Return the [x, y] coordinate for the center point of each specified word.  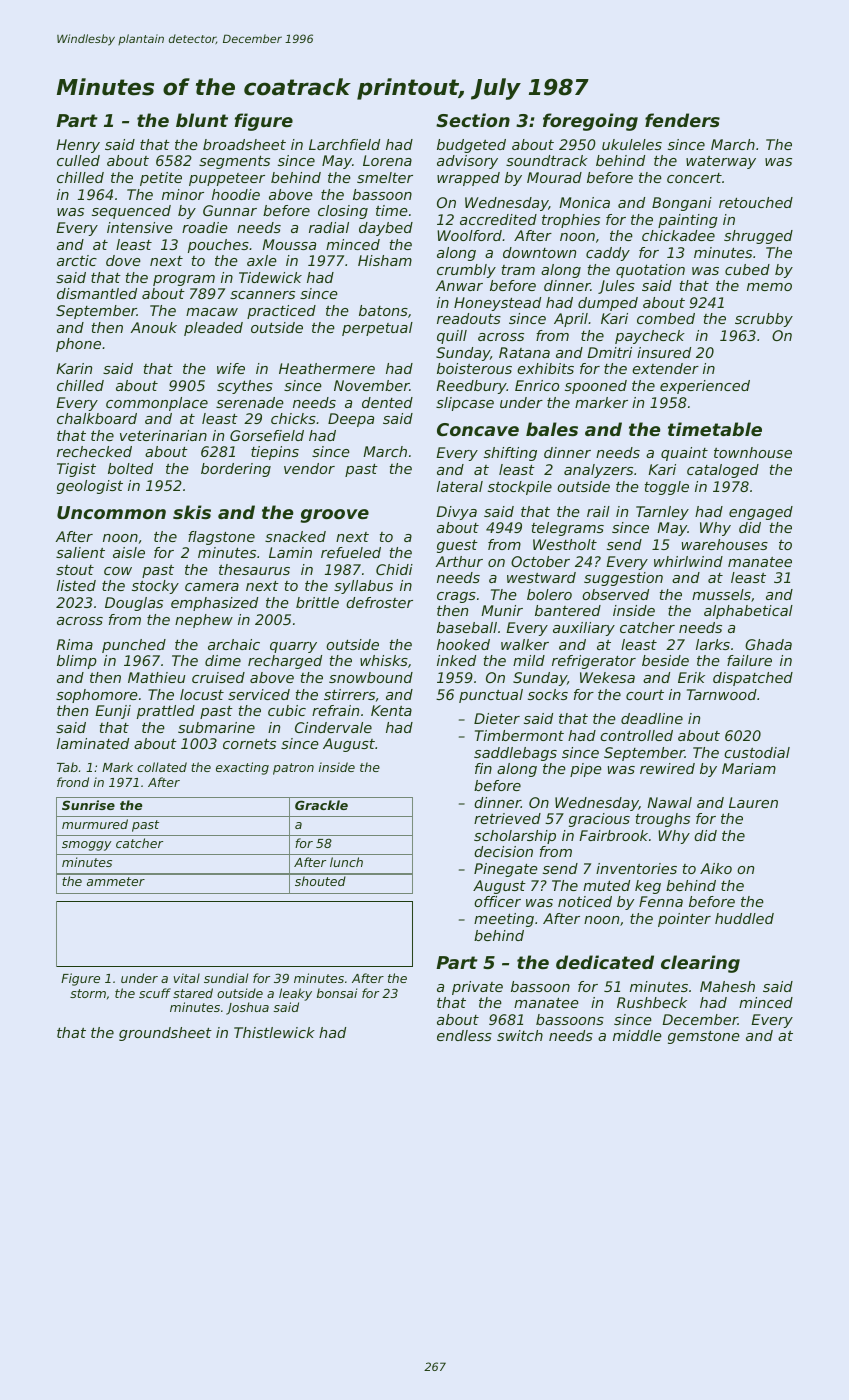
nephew [204, 621]
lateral [460, 486]
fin [483, 768]
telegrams [568, 529]
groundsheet [165, 1034]
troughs [663, 820]
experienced [705, 387]
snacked [295, 536]
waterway [721, 162]
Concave [478, 429]
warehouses [725, 544]
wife [231, 368]
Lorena [387, 160]
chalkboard [97, 418]
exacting [242, 768]
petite [161, 179]
